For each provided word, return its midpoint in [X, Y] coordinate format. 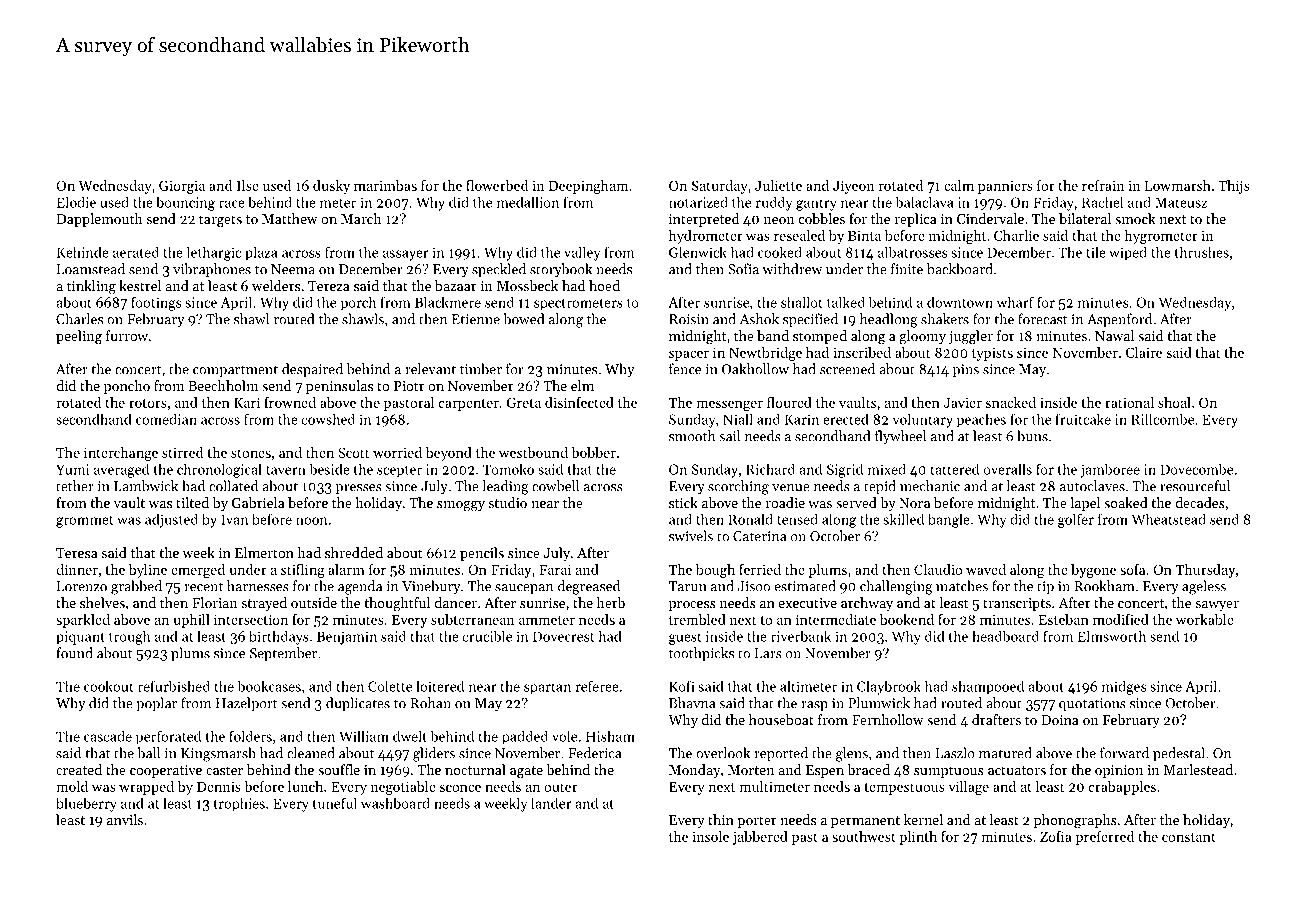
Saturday [720, 187]
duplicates [358, 704]
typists [992, 354]
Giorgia [182, 187]
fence [685, 369]
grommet [84, 522]
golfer [1076, 521]
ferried [760, 569]
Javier [962, 403]
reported [781, 754]
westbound [533, 452]
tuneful [335, 803]
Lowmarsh [1178, 185]
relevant [430, 369]
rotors [148, 403]
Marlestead [1198, 769]
